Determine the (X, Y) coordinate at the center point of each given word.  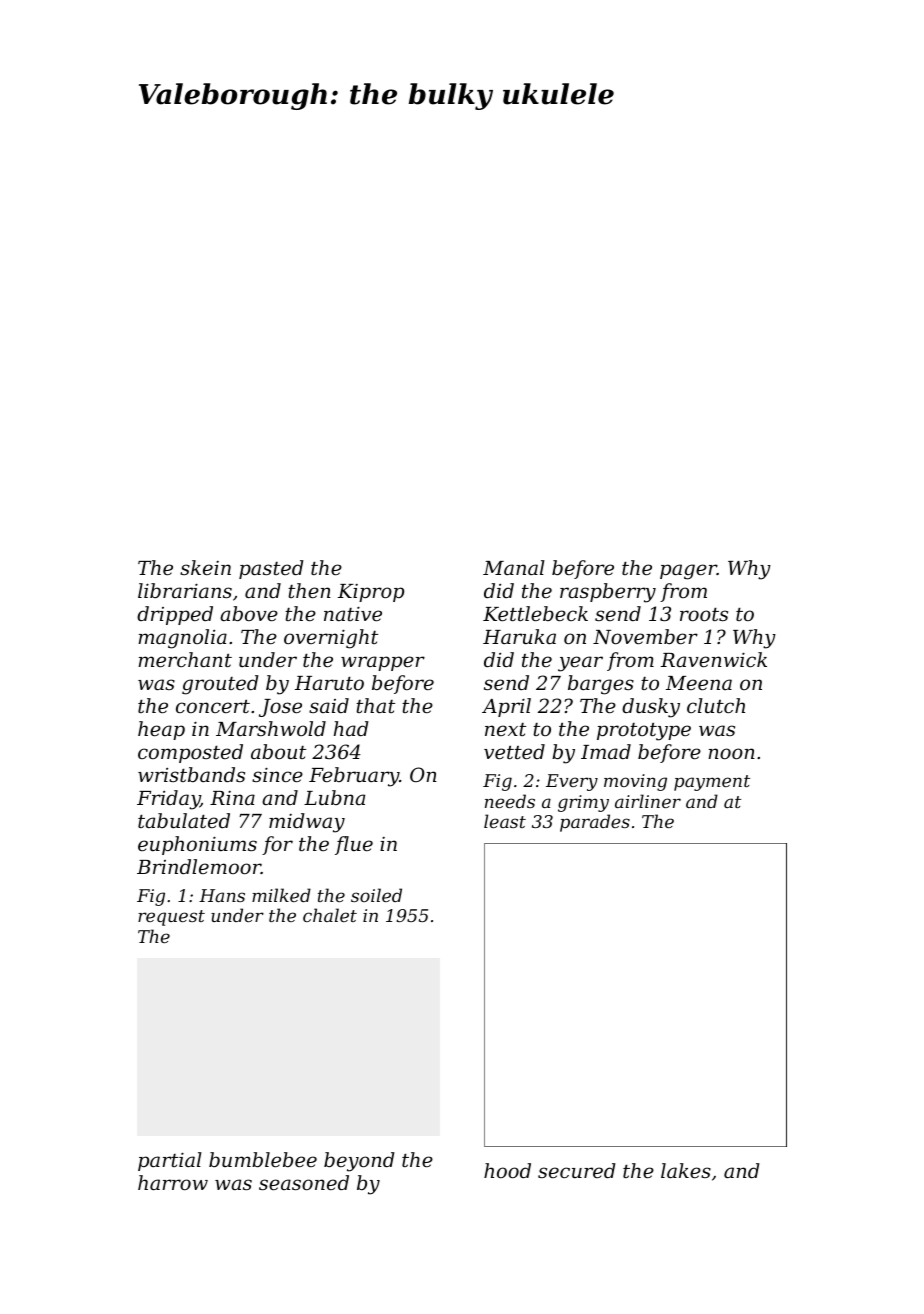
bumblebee (263, 1159)
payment (712, 783)
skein (205, 567)
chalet (330, 915)
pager (688, 572)
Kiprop (371, 593)
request (171, 918)
